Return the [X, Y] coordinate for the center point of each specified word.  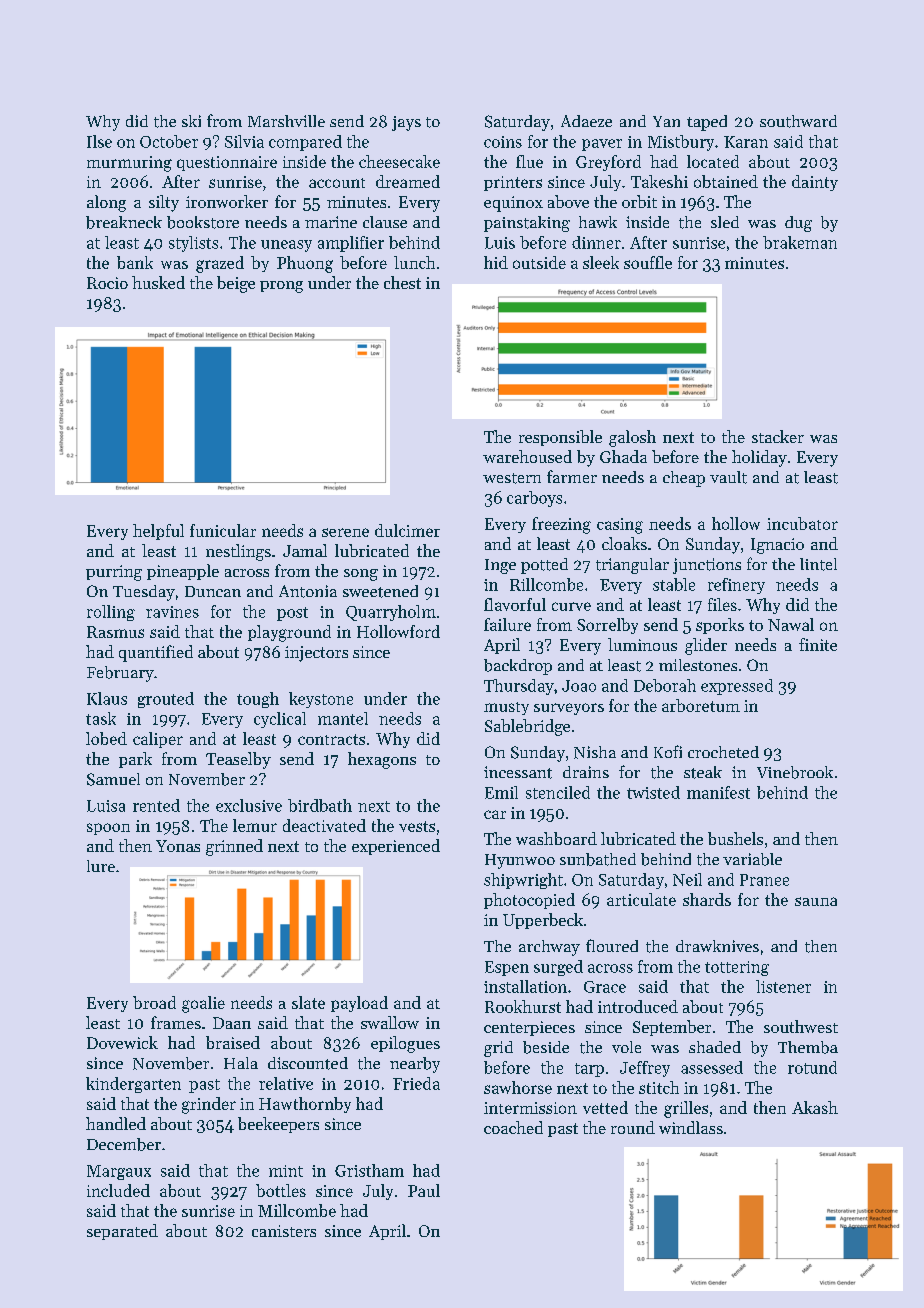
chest [402, 282]
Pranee [764, 880]
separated [122, 1232]
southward [798, 121]
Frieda [416, 1083]
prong [281, 287]
